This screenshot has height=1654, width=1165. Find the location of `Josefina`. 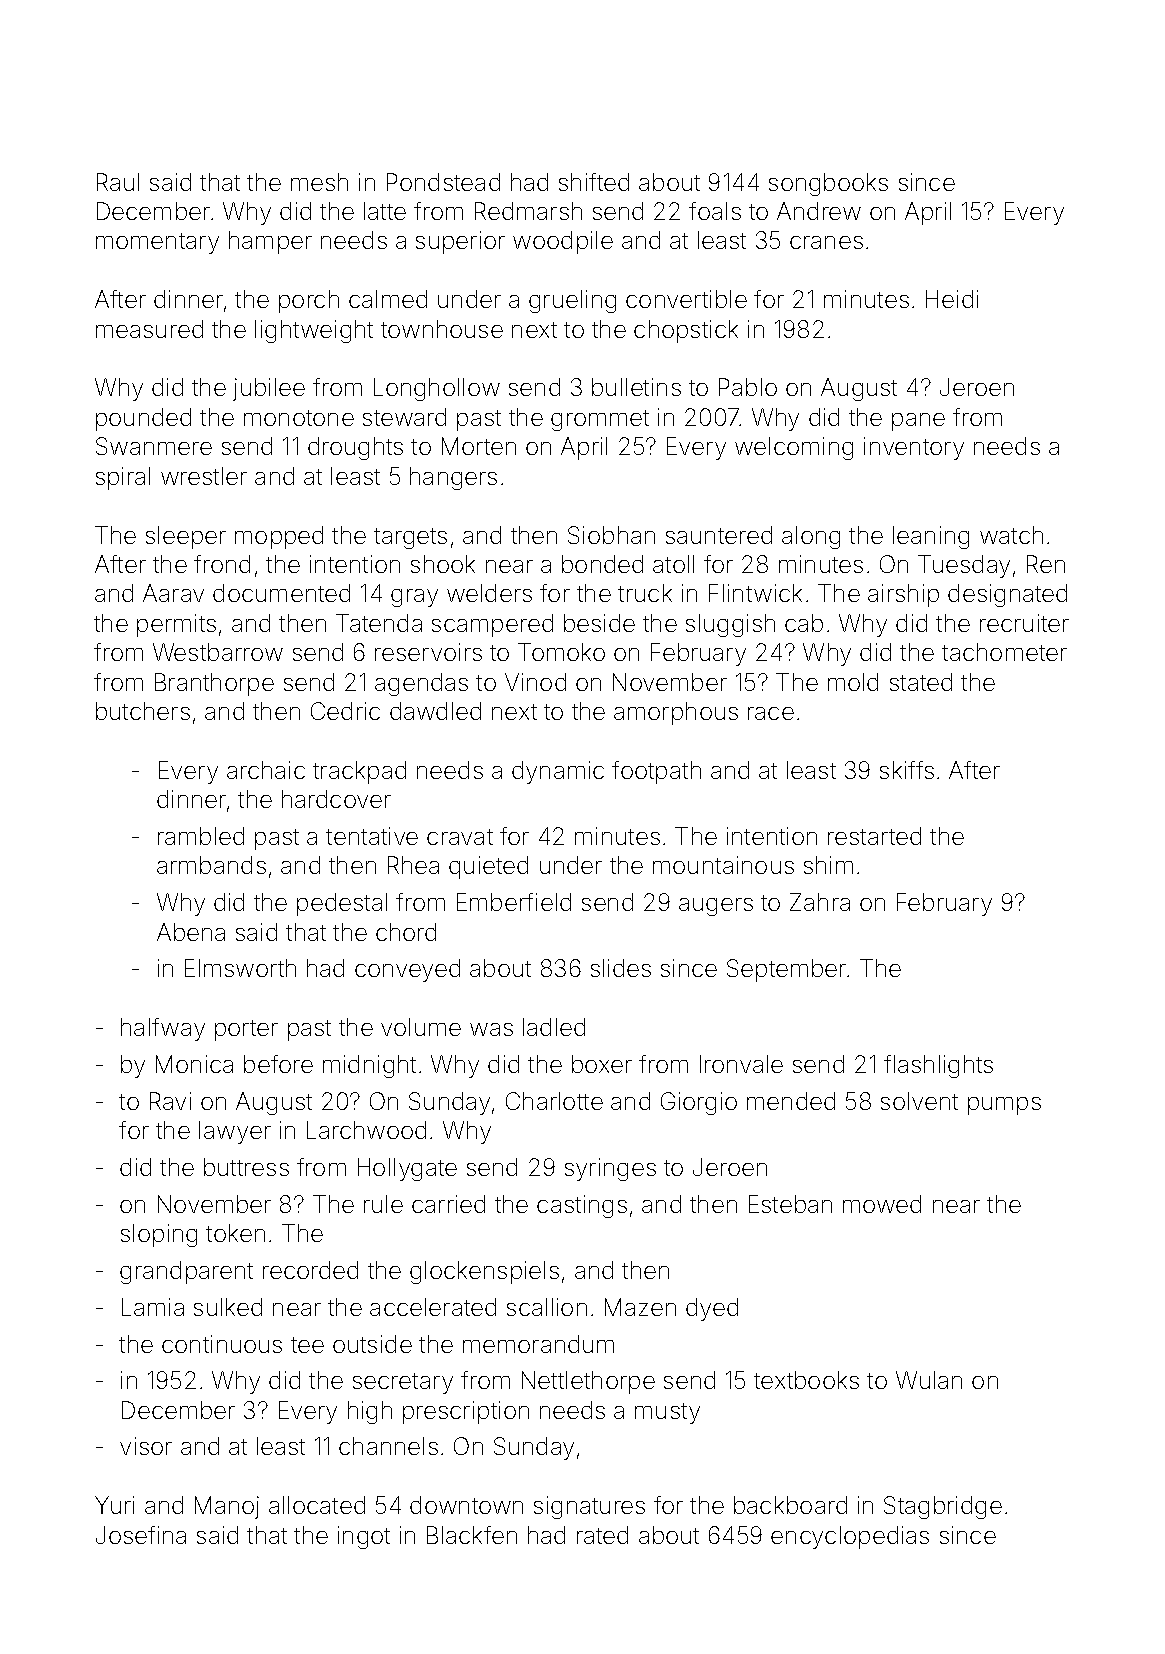

Josefina is located at coordinates (141, 1535).
